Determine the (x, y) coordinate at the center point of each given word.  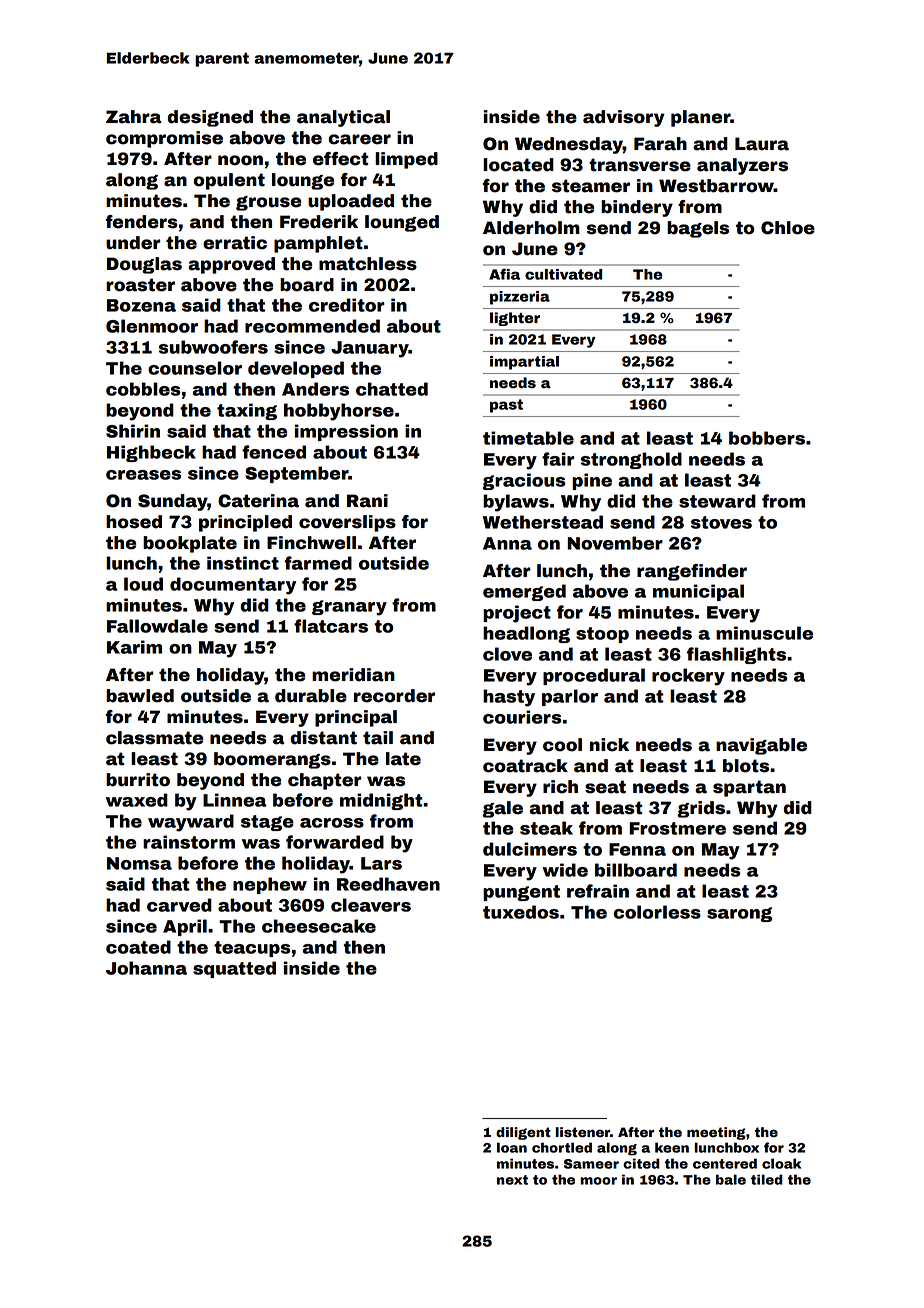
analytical (343, 118)
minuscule (764, 633)
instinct (243, 563)
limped (406, 160)
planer (700, 118)
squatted (234, 969)
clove (507, 654)
